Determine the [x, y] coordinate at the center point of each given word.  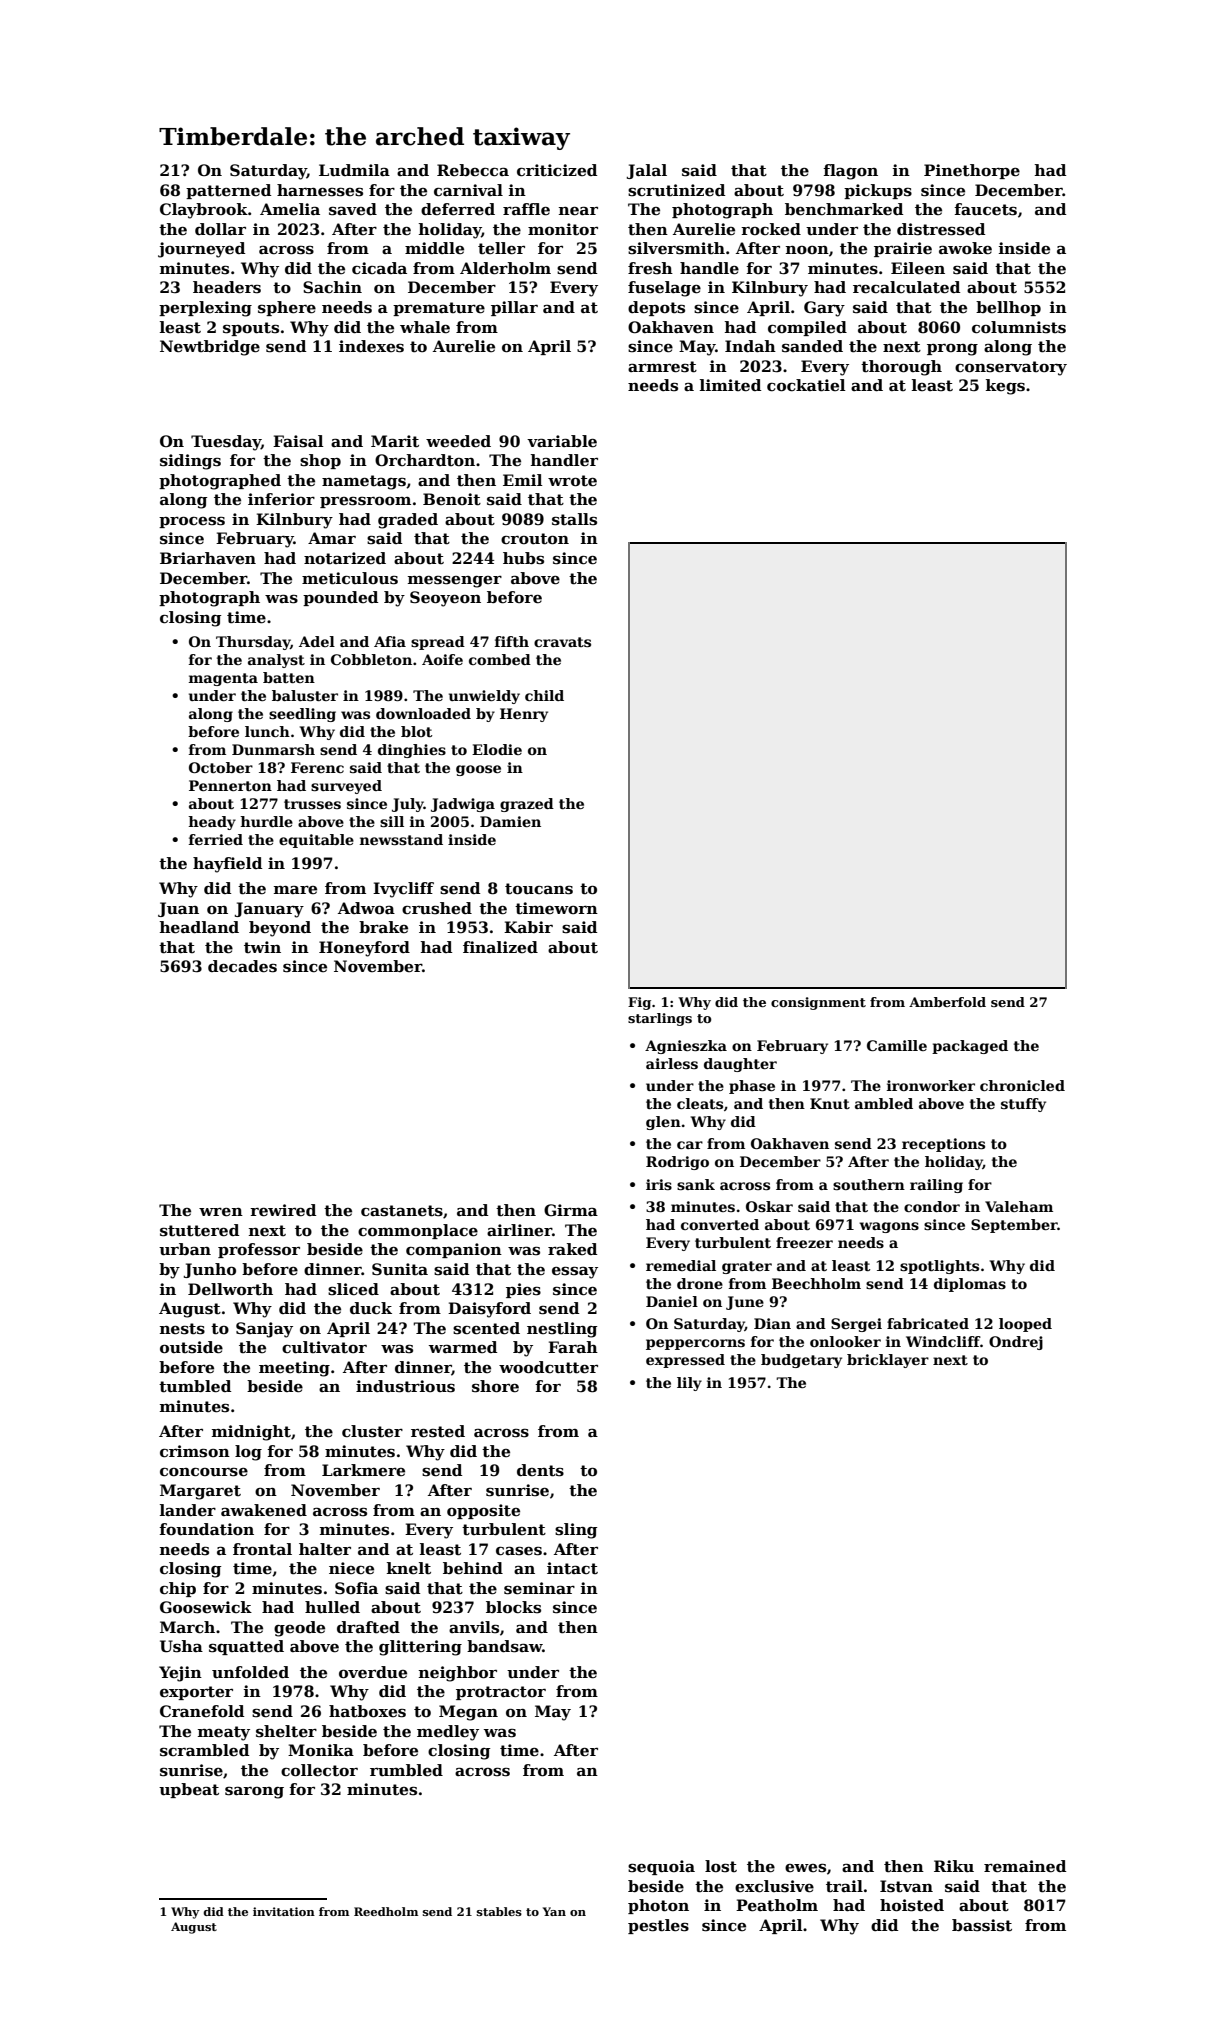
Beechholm [816, 1283]
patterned [228, 191]
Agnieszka [686, 1047]
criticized [557, 170]
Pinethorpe [972, 171]
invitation [284, 1911]
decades [242, 966]
